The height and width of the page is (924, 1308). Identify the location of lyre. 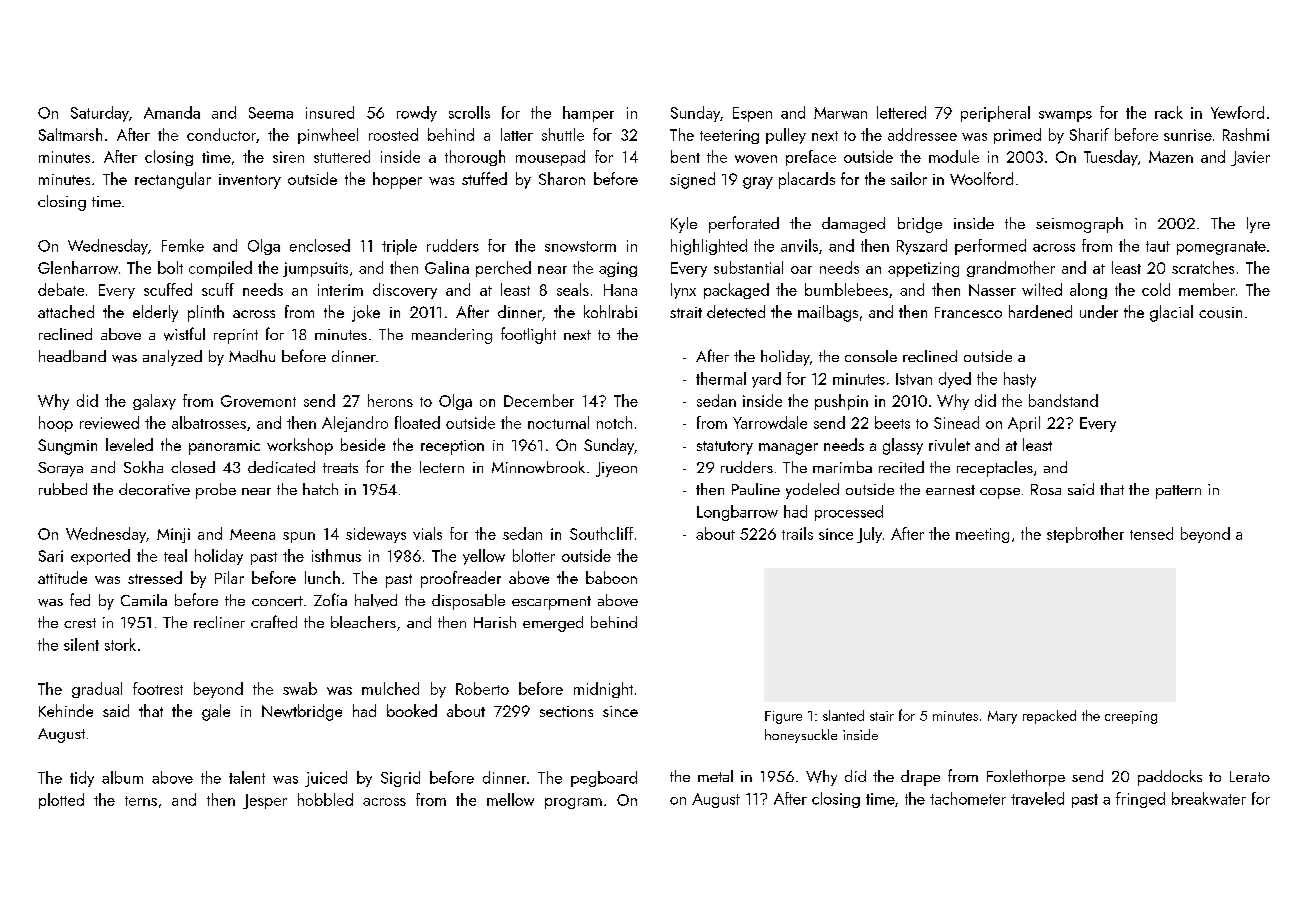
(1258, 225).
